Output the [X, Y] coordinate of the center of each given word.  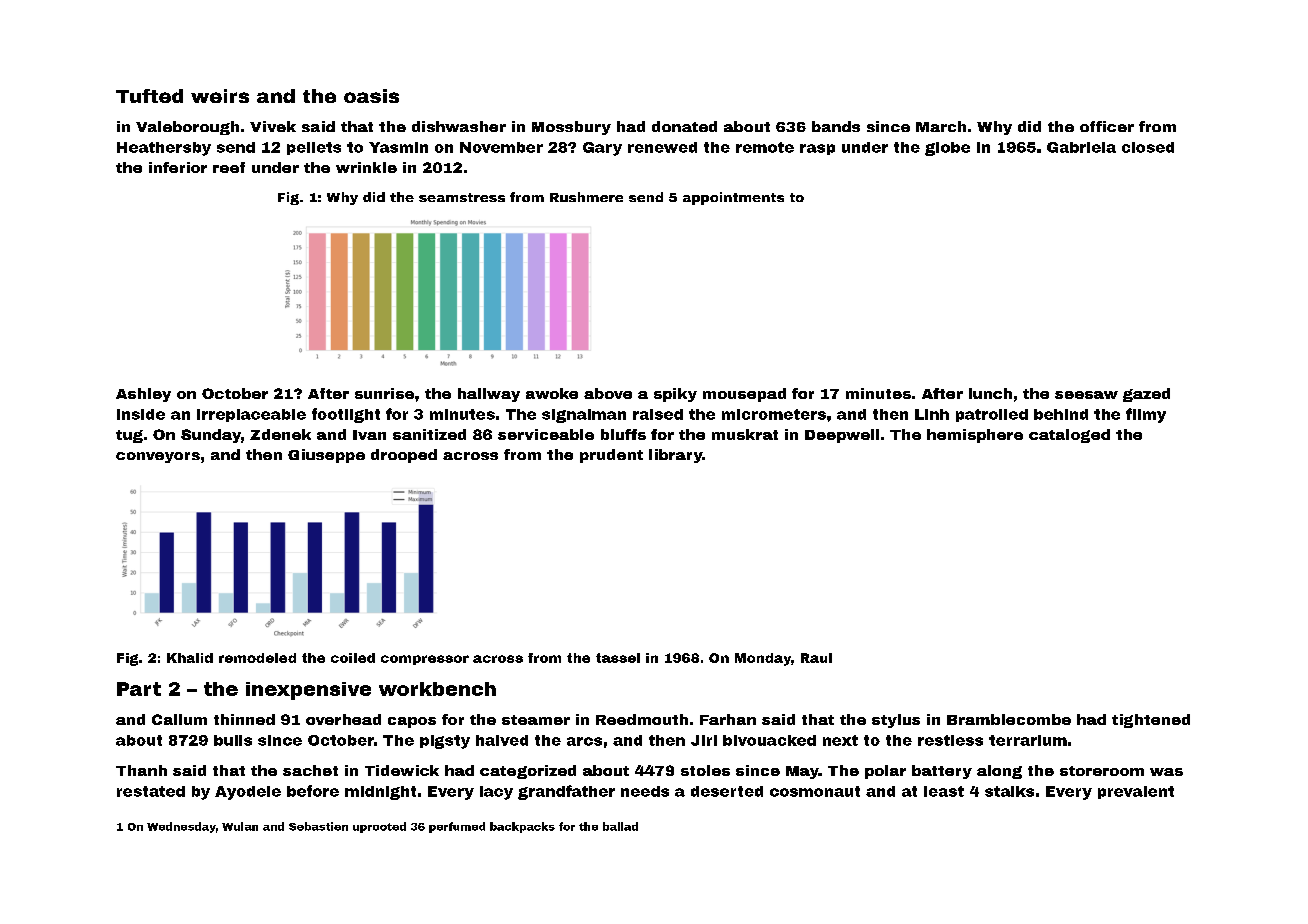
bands [836, 126]
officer [1107, 126]
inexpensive [308, 691]
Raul [816, 658]
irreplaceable [251, 415]
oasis [371, 96]
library [675, 456]
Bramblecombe [1009, 719]
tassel [618, 658]
